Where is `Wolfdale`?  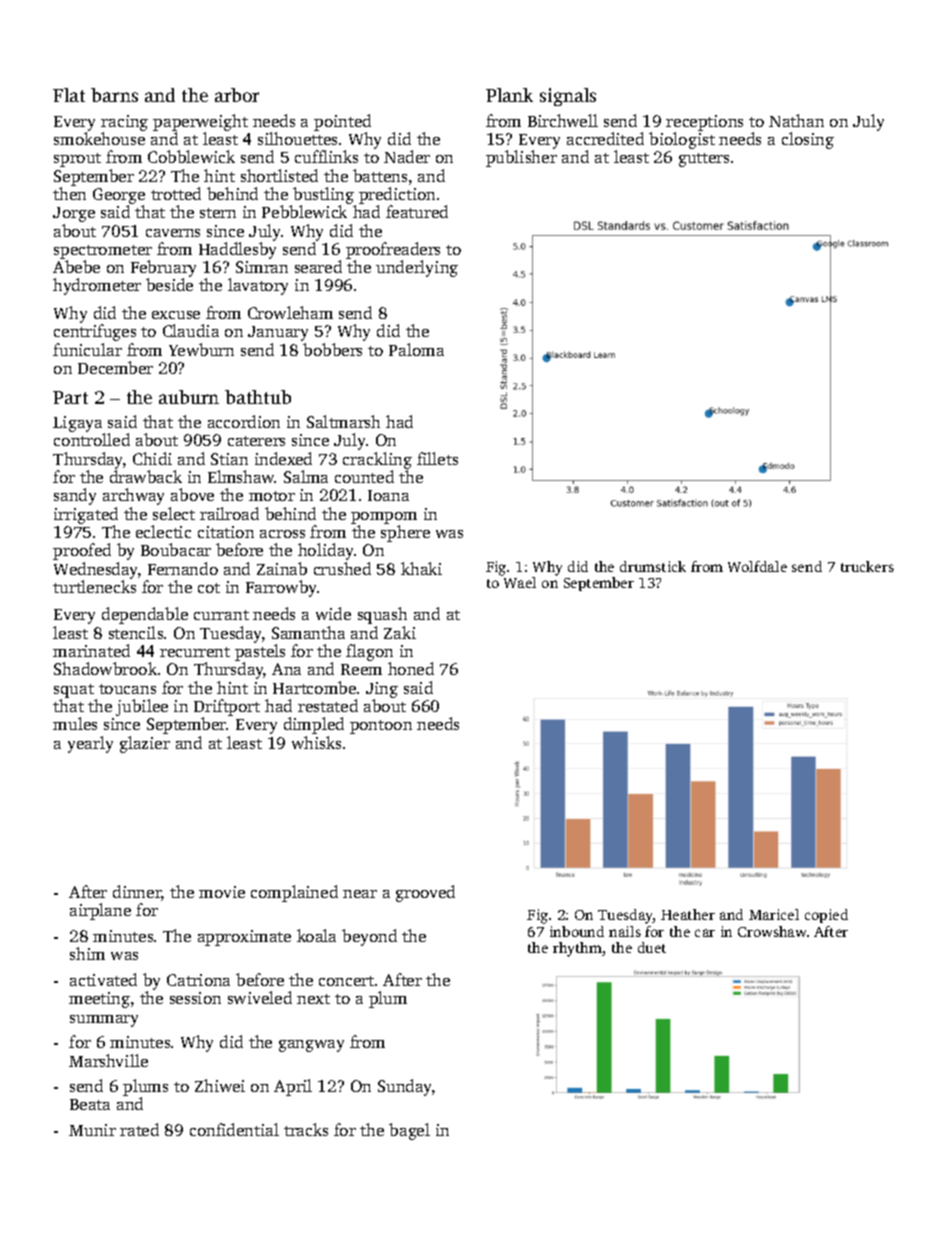
Wolfdale is located at coordinates (757, 566).
